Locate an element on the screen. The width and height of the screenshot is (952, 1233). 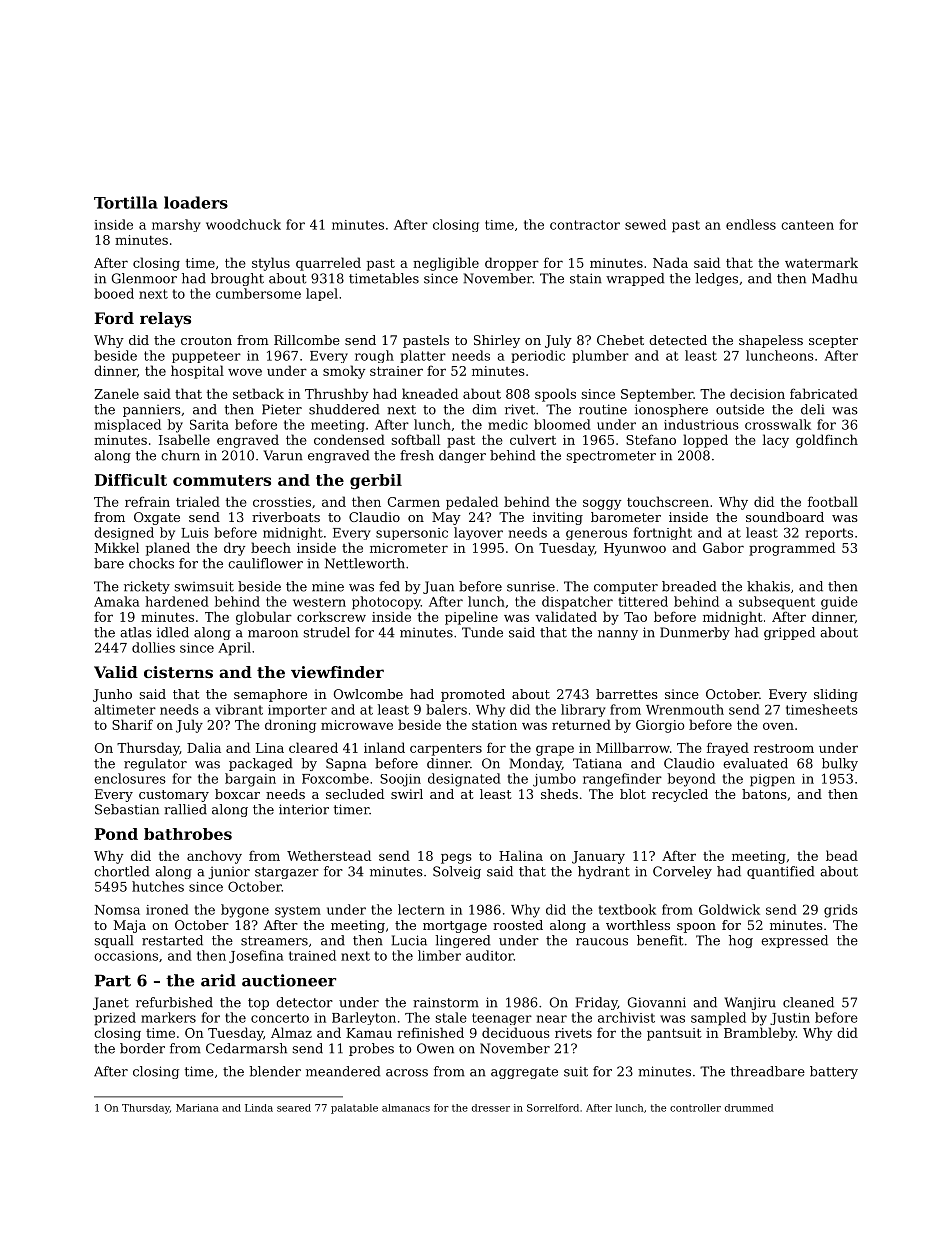
Shirley is located at coordinates (497, 341).
